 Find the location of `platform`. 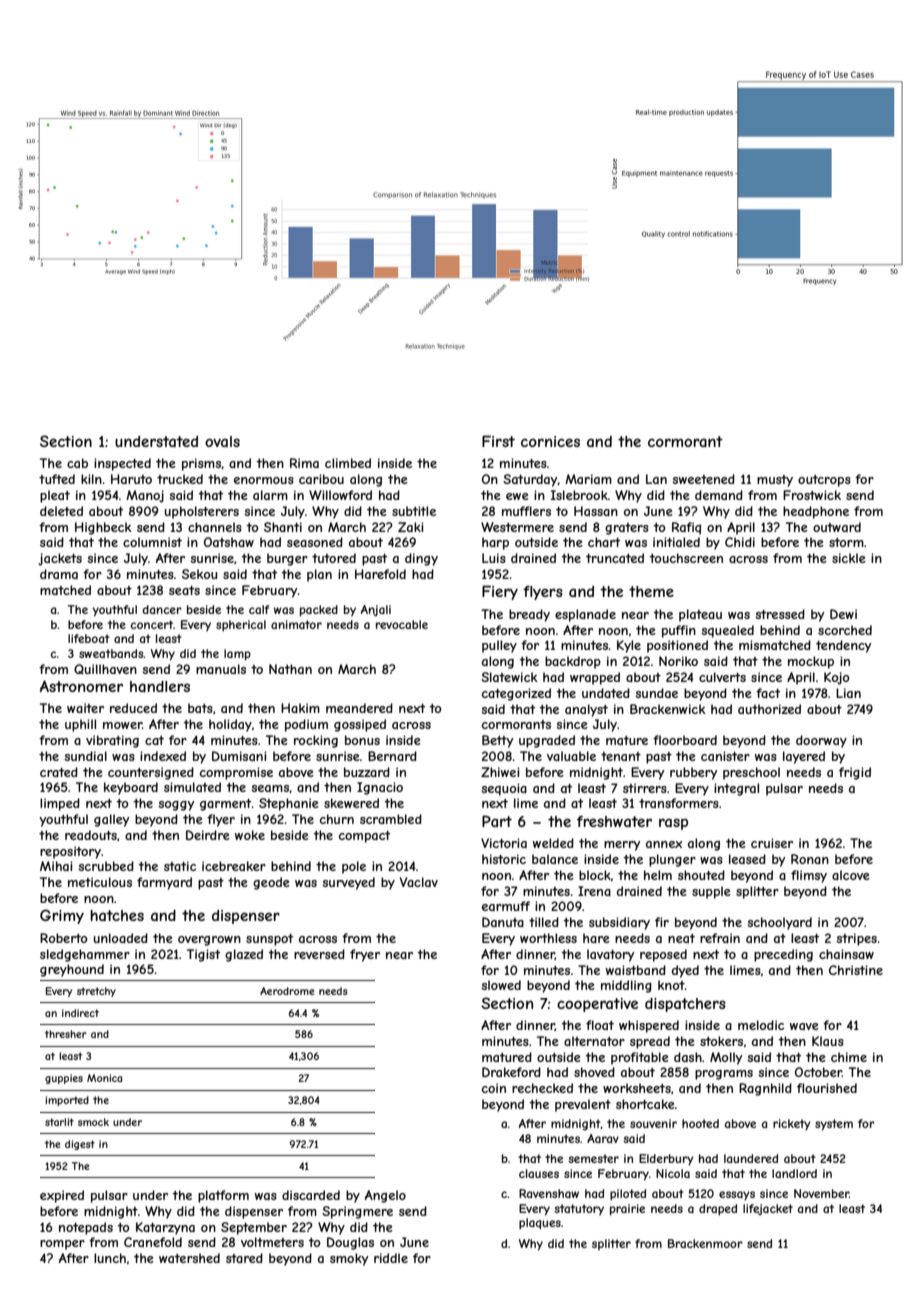

platform is located at coordinates (223, 1196).
